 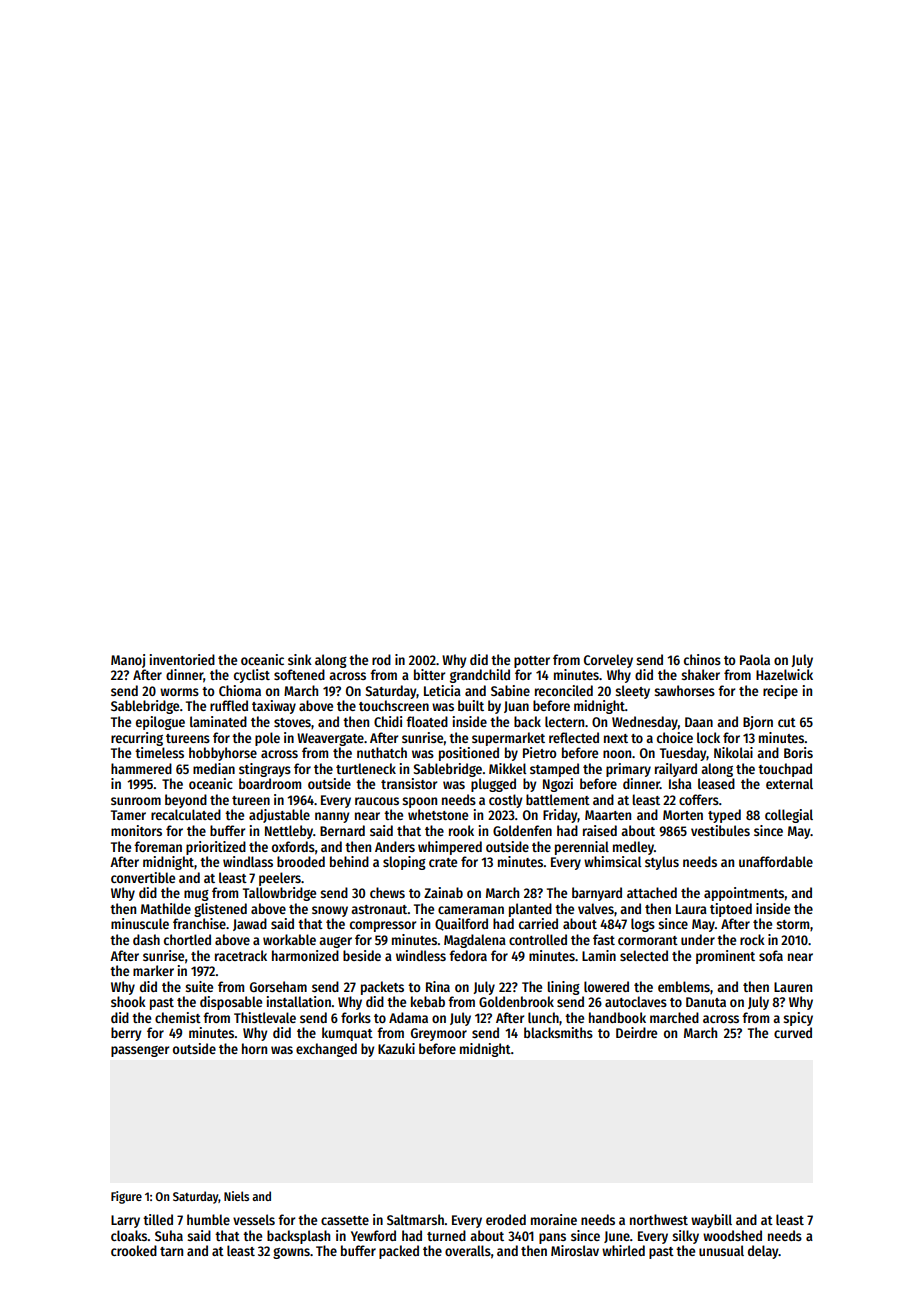 I want to click on packets, so click(x=382, y=988).
